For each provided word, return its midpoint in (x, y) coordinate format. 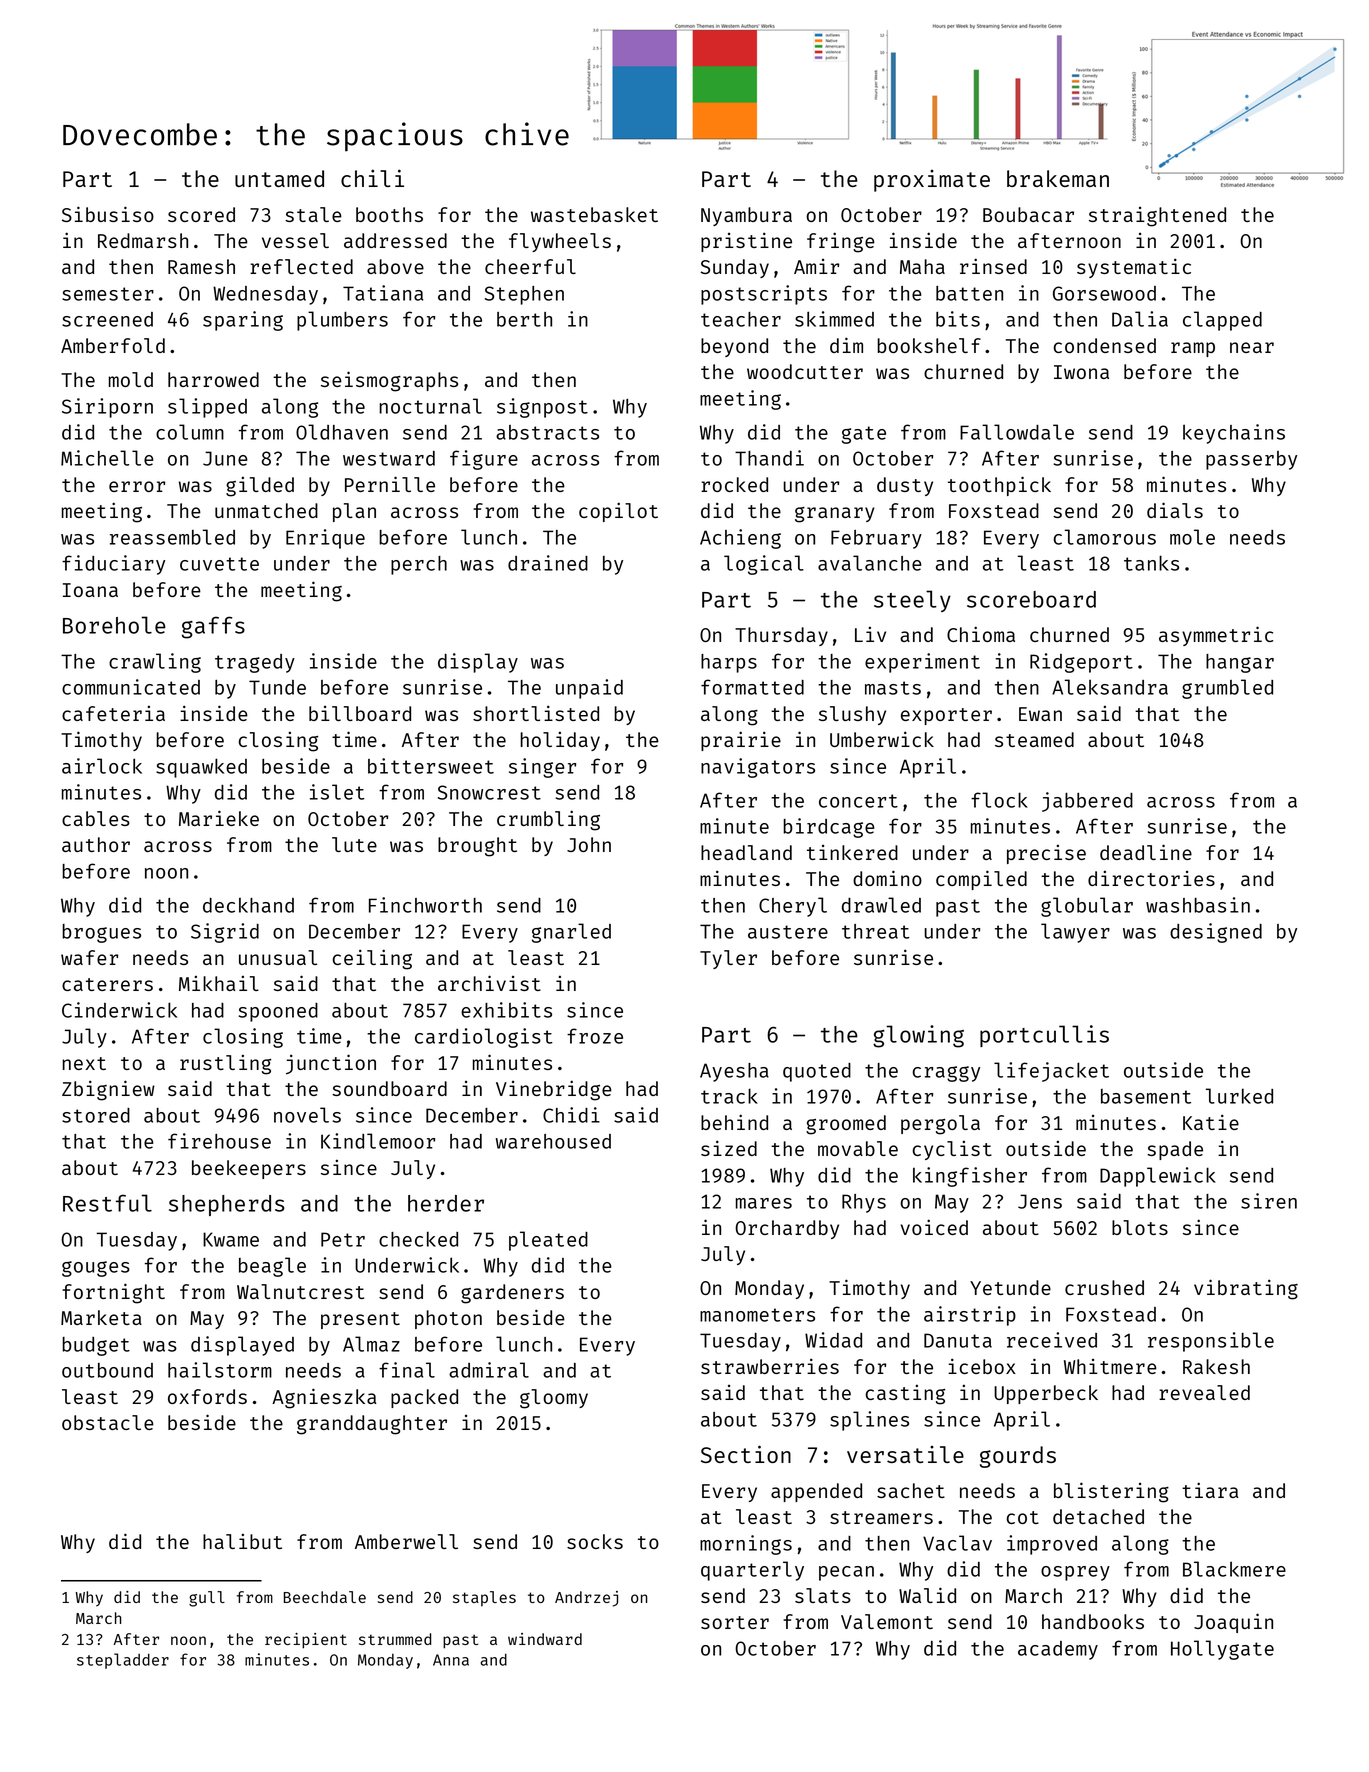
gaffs (213, 627)
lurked (1239, 1096)
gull (207, 1599)
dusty (905, 486)
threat (876, 931)
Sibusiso (108, 214)
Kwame (231, 1239)
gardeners (512, 1294)
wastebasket (594, 214)
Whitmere (1110, 1366)
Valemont (887, 1621)
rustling (225, 1065)
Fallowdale (1017, 432)
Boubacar (1028, 214)
